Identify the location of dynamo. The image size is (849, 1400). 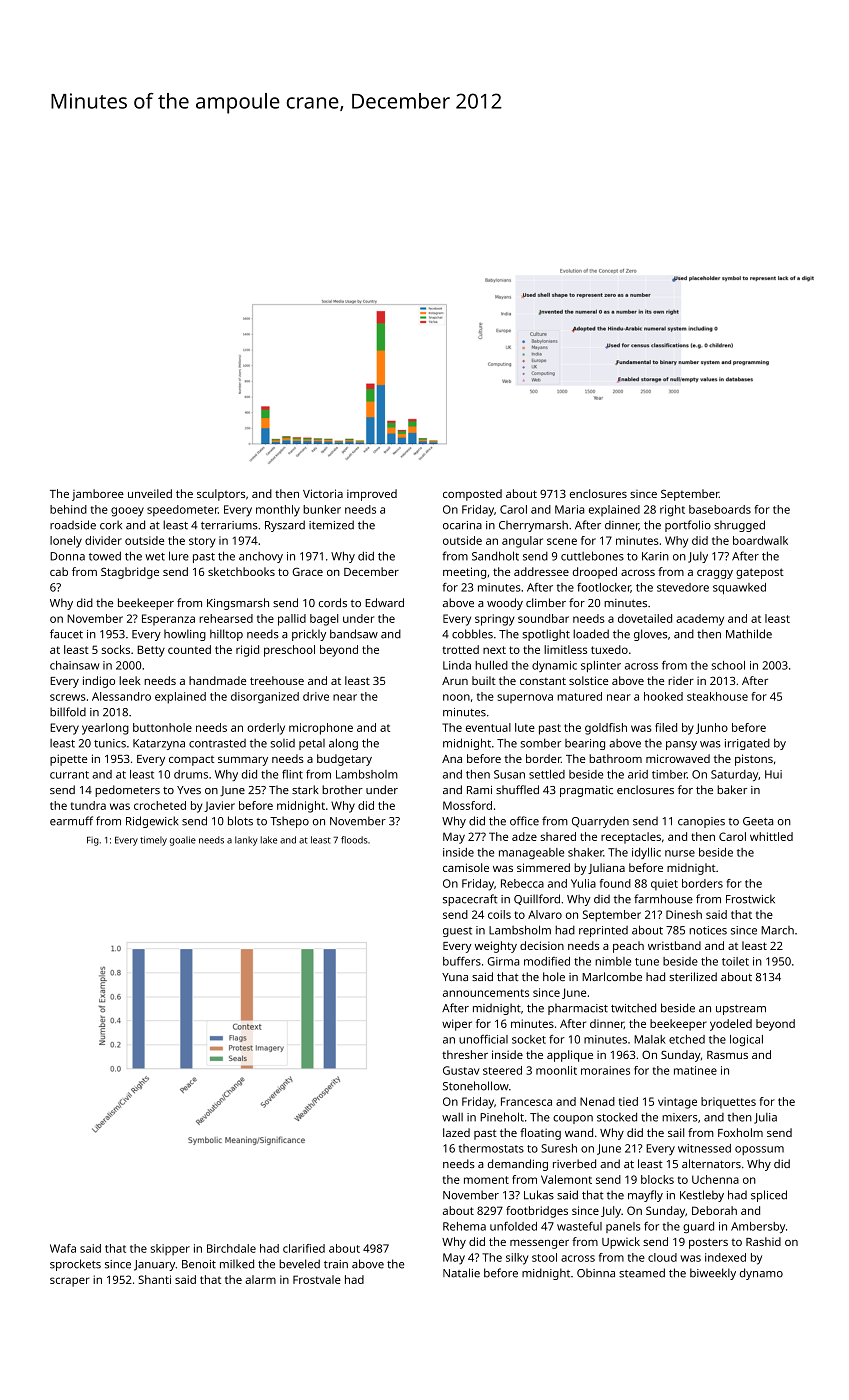
(761, 1274).
